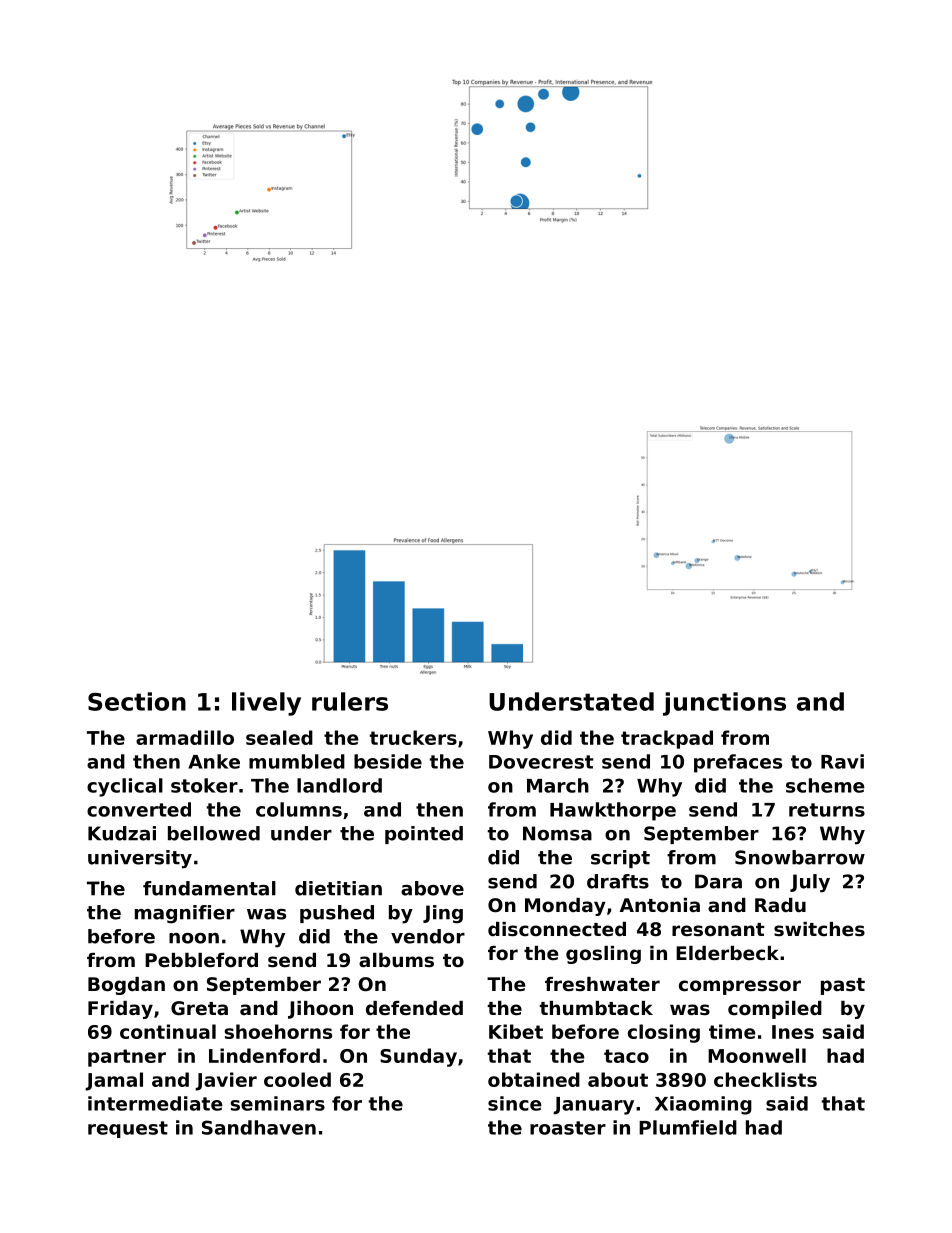 The image size is (952, 1233). Describe the element at coordinates (185, 737) in the document. I see `armadillo` at that location.
